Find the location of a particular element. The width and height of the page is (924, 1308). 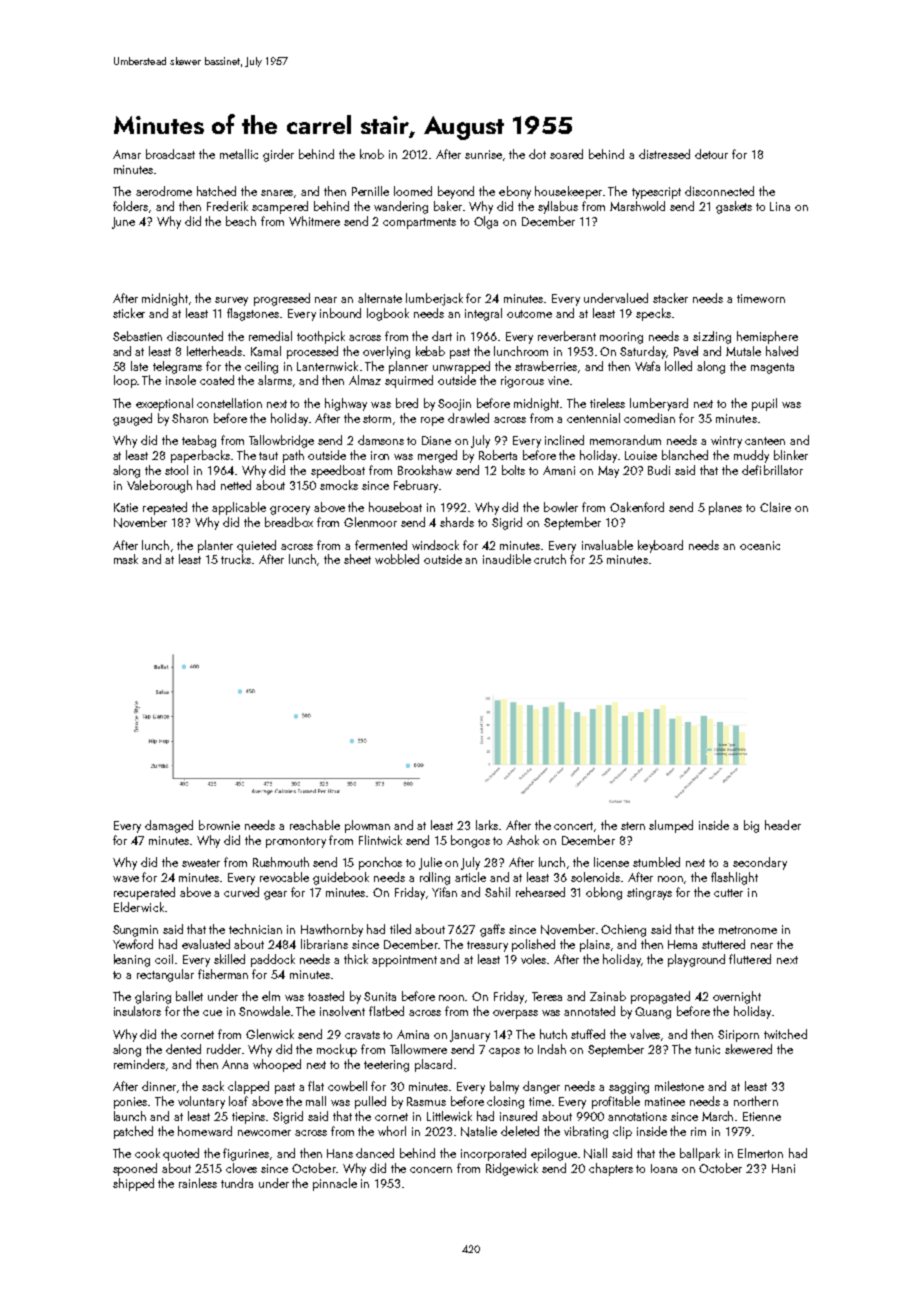

thick is located at coordinates (356, 959).
